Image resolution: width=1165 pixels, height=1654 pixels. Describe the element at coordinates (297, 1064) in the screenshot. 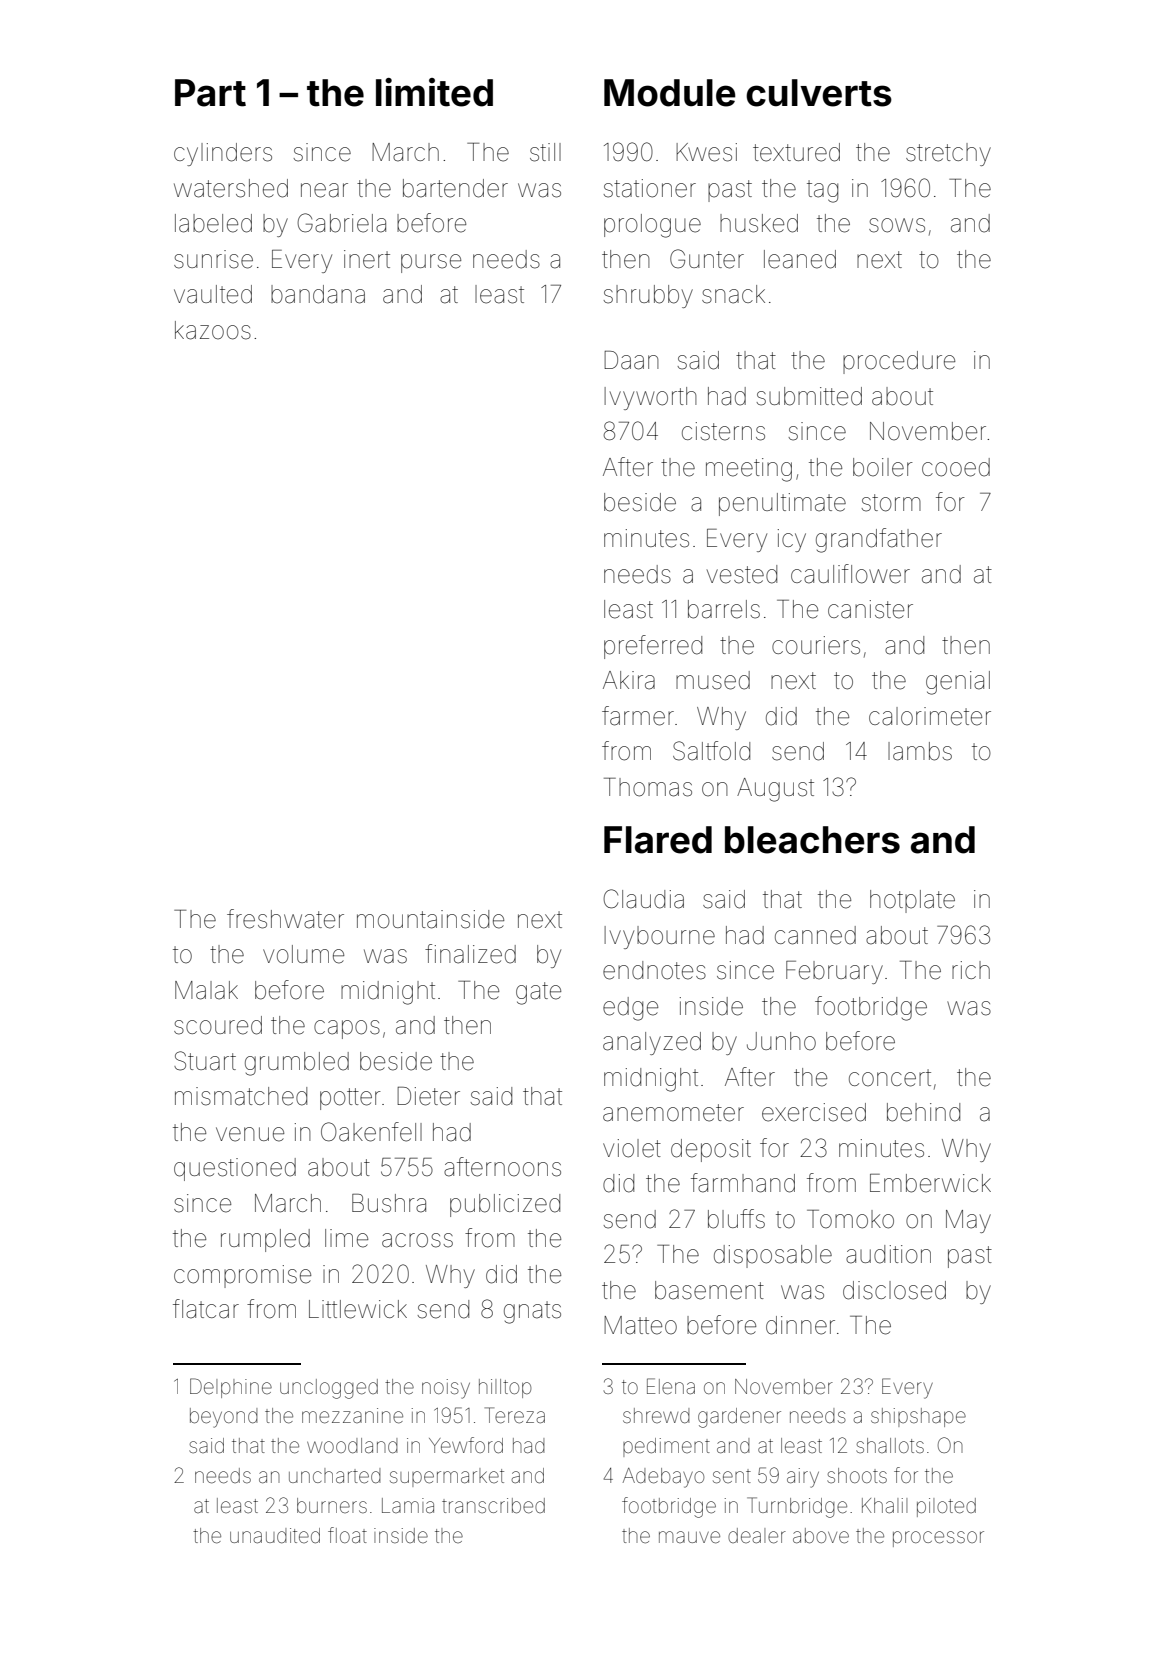

I see `grumbled` at that location.
